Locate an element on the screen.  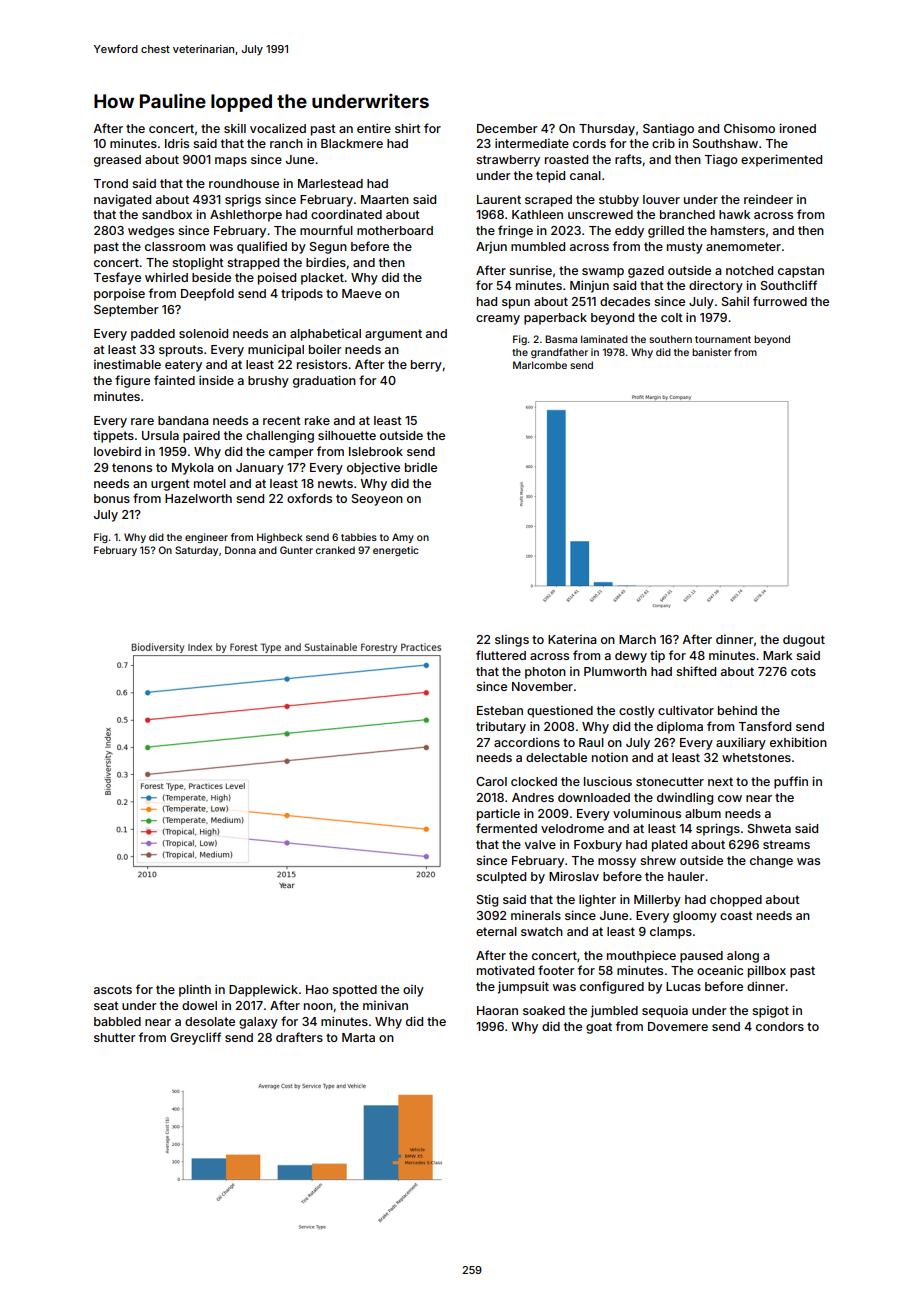
skill is located at coordinates (235, 128).
